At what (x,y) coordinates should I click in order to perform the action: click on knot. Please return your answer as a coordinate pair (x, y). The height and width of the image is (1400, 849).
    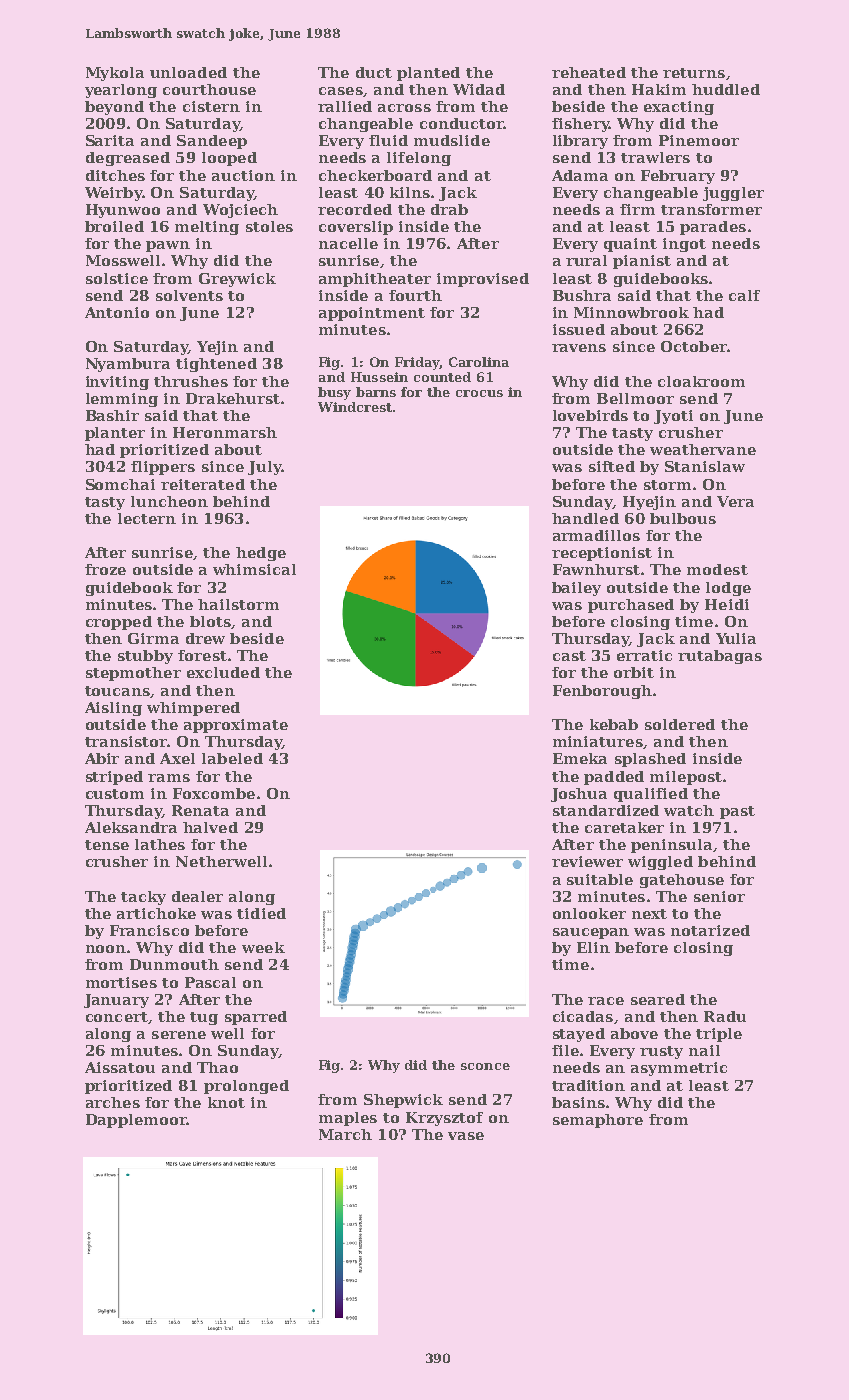
    Looking at the image, I should click on (226, 1102).
